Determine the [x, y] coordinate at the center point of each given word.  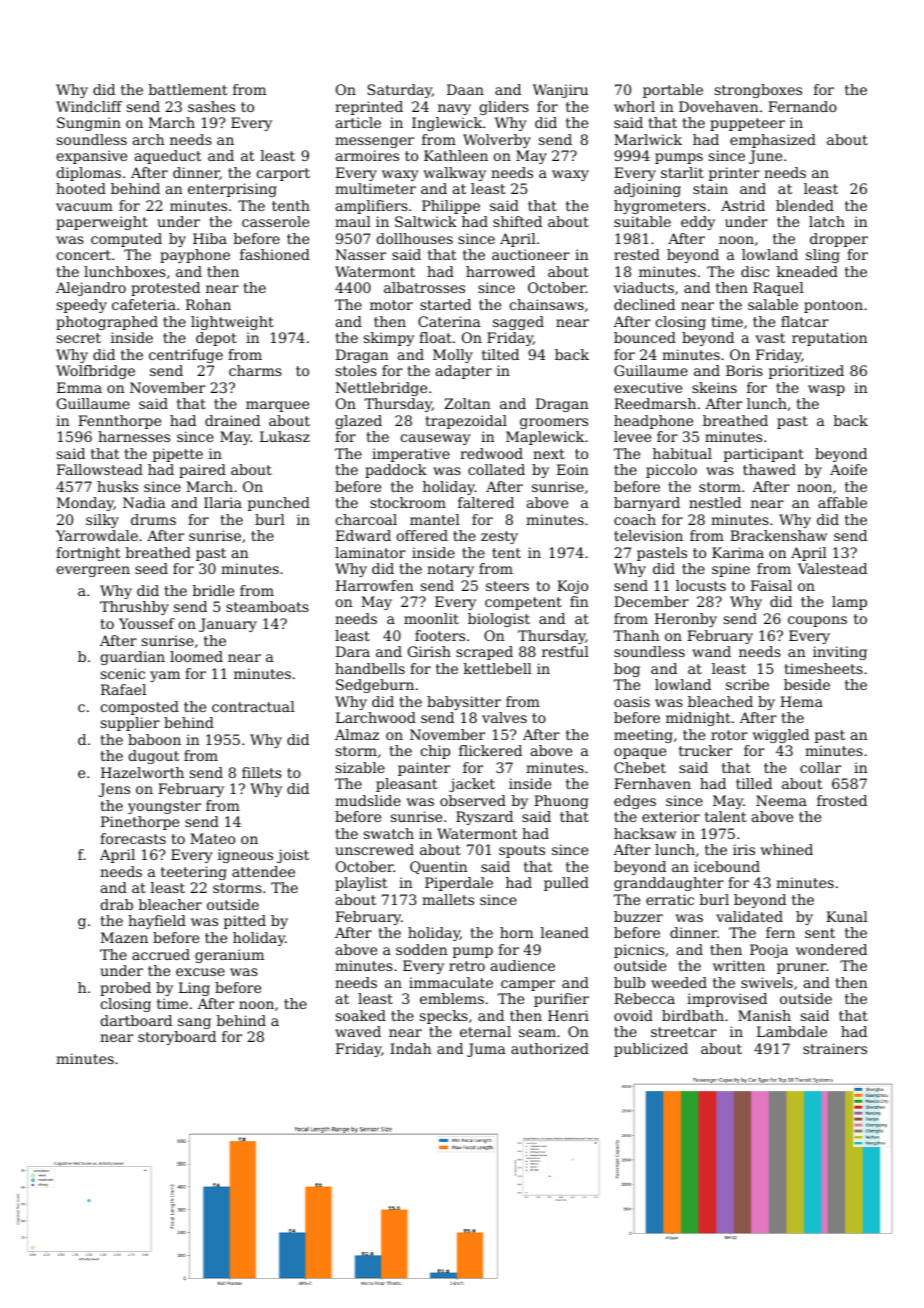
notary [450, 570]
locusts [701, 585]
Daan [465, 89]
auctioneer [531, 254]
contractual [253, 706]
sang [194, 1023]
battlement [188, 89]
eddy [698, 223]
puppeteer [747, 124]
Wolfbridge [95, 372]
